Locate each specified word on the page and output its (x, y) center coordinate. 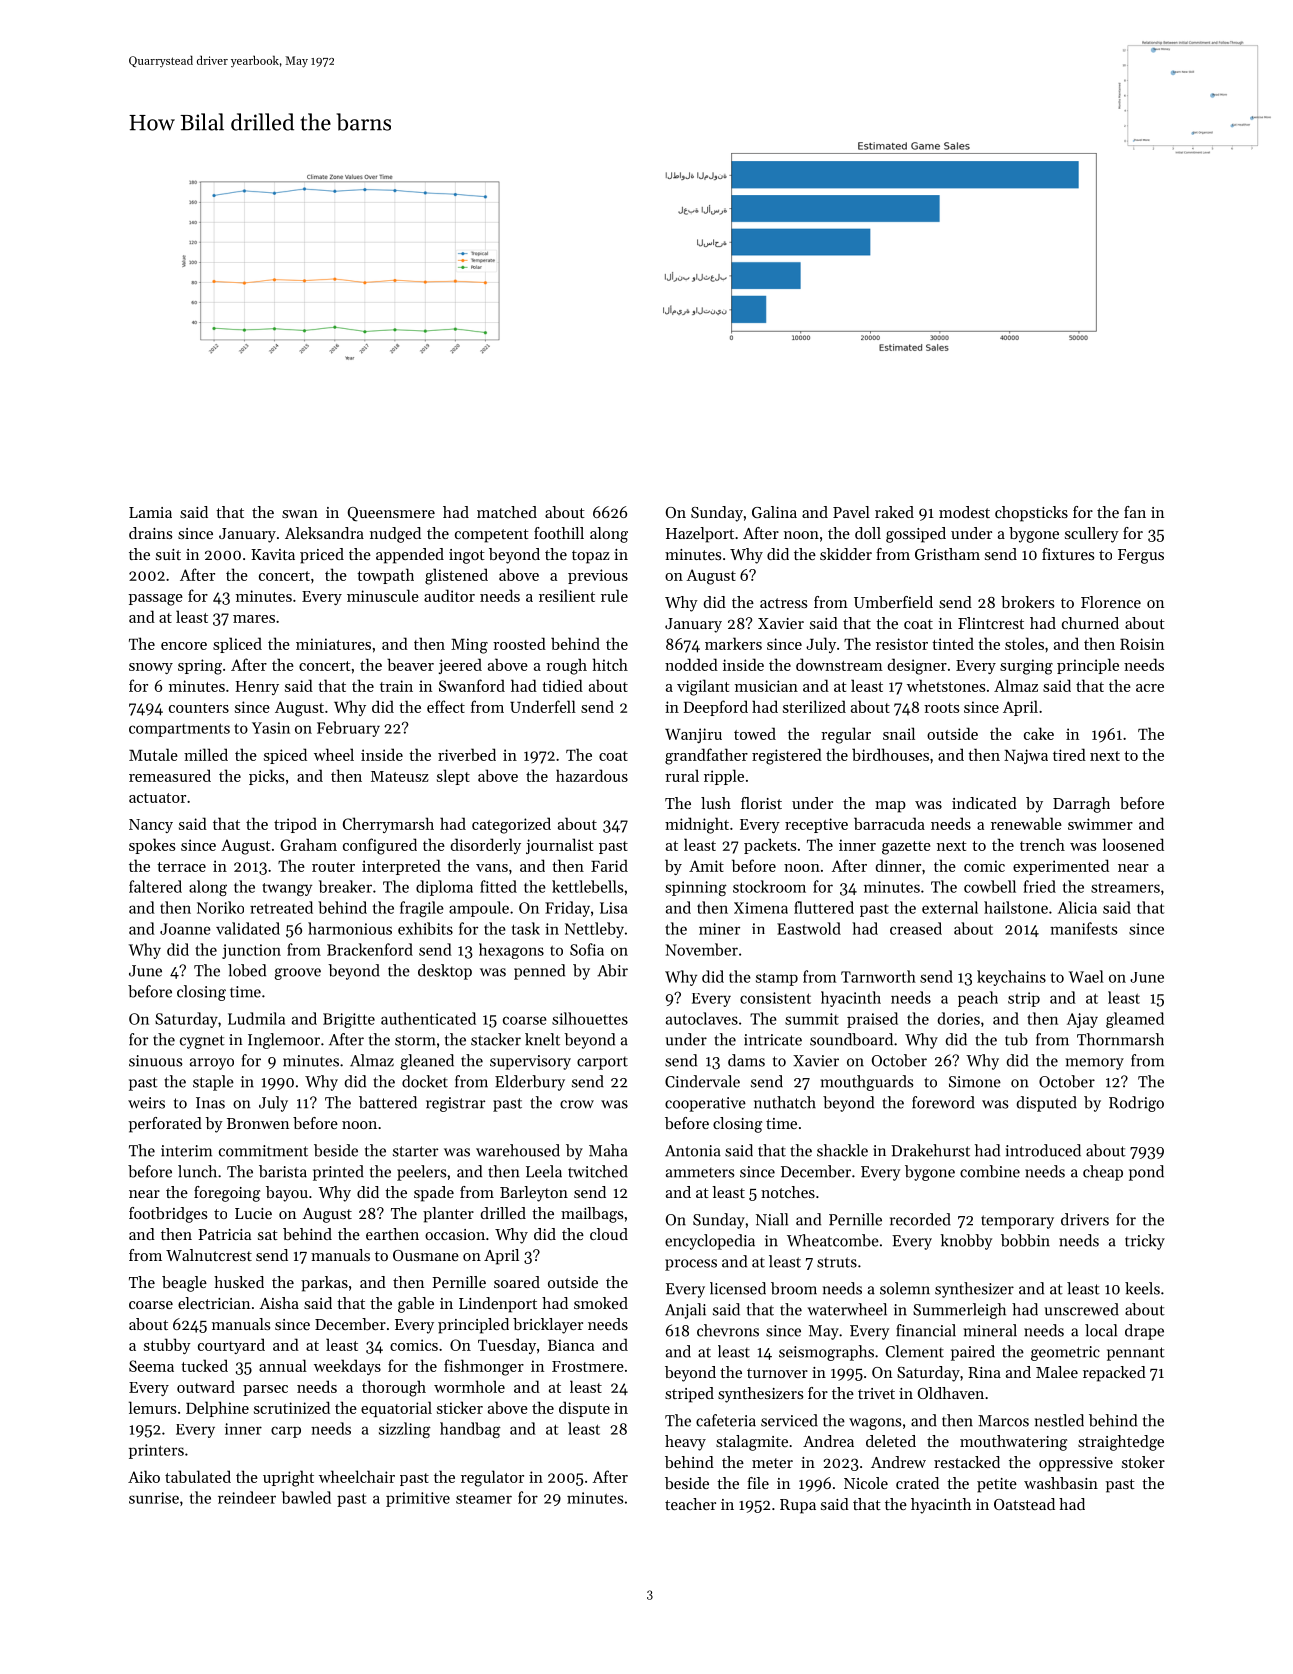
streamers (1125, 888)
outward (206, 1386)
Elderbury (530, 1083)
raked (894, 512)
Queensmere (391, 514)
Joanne (185, 929)
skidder (846, 554)
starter (415, 1151)
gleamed (1135, 1020)
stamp (777, 979)
